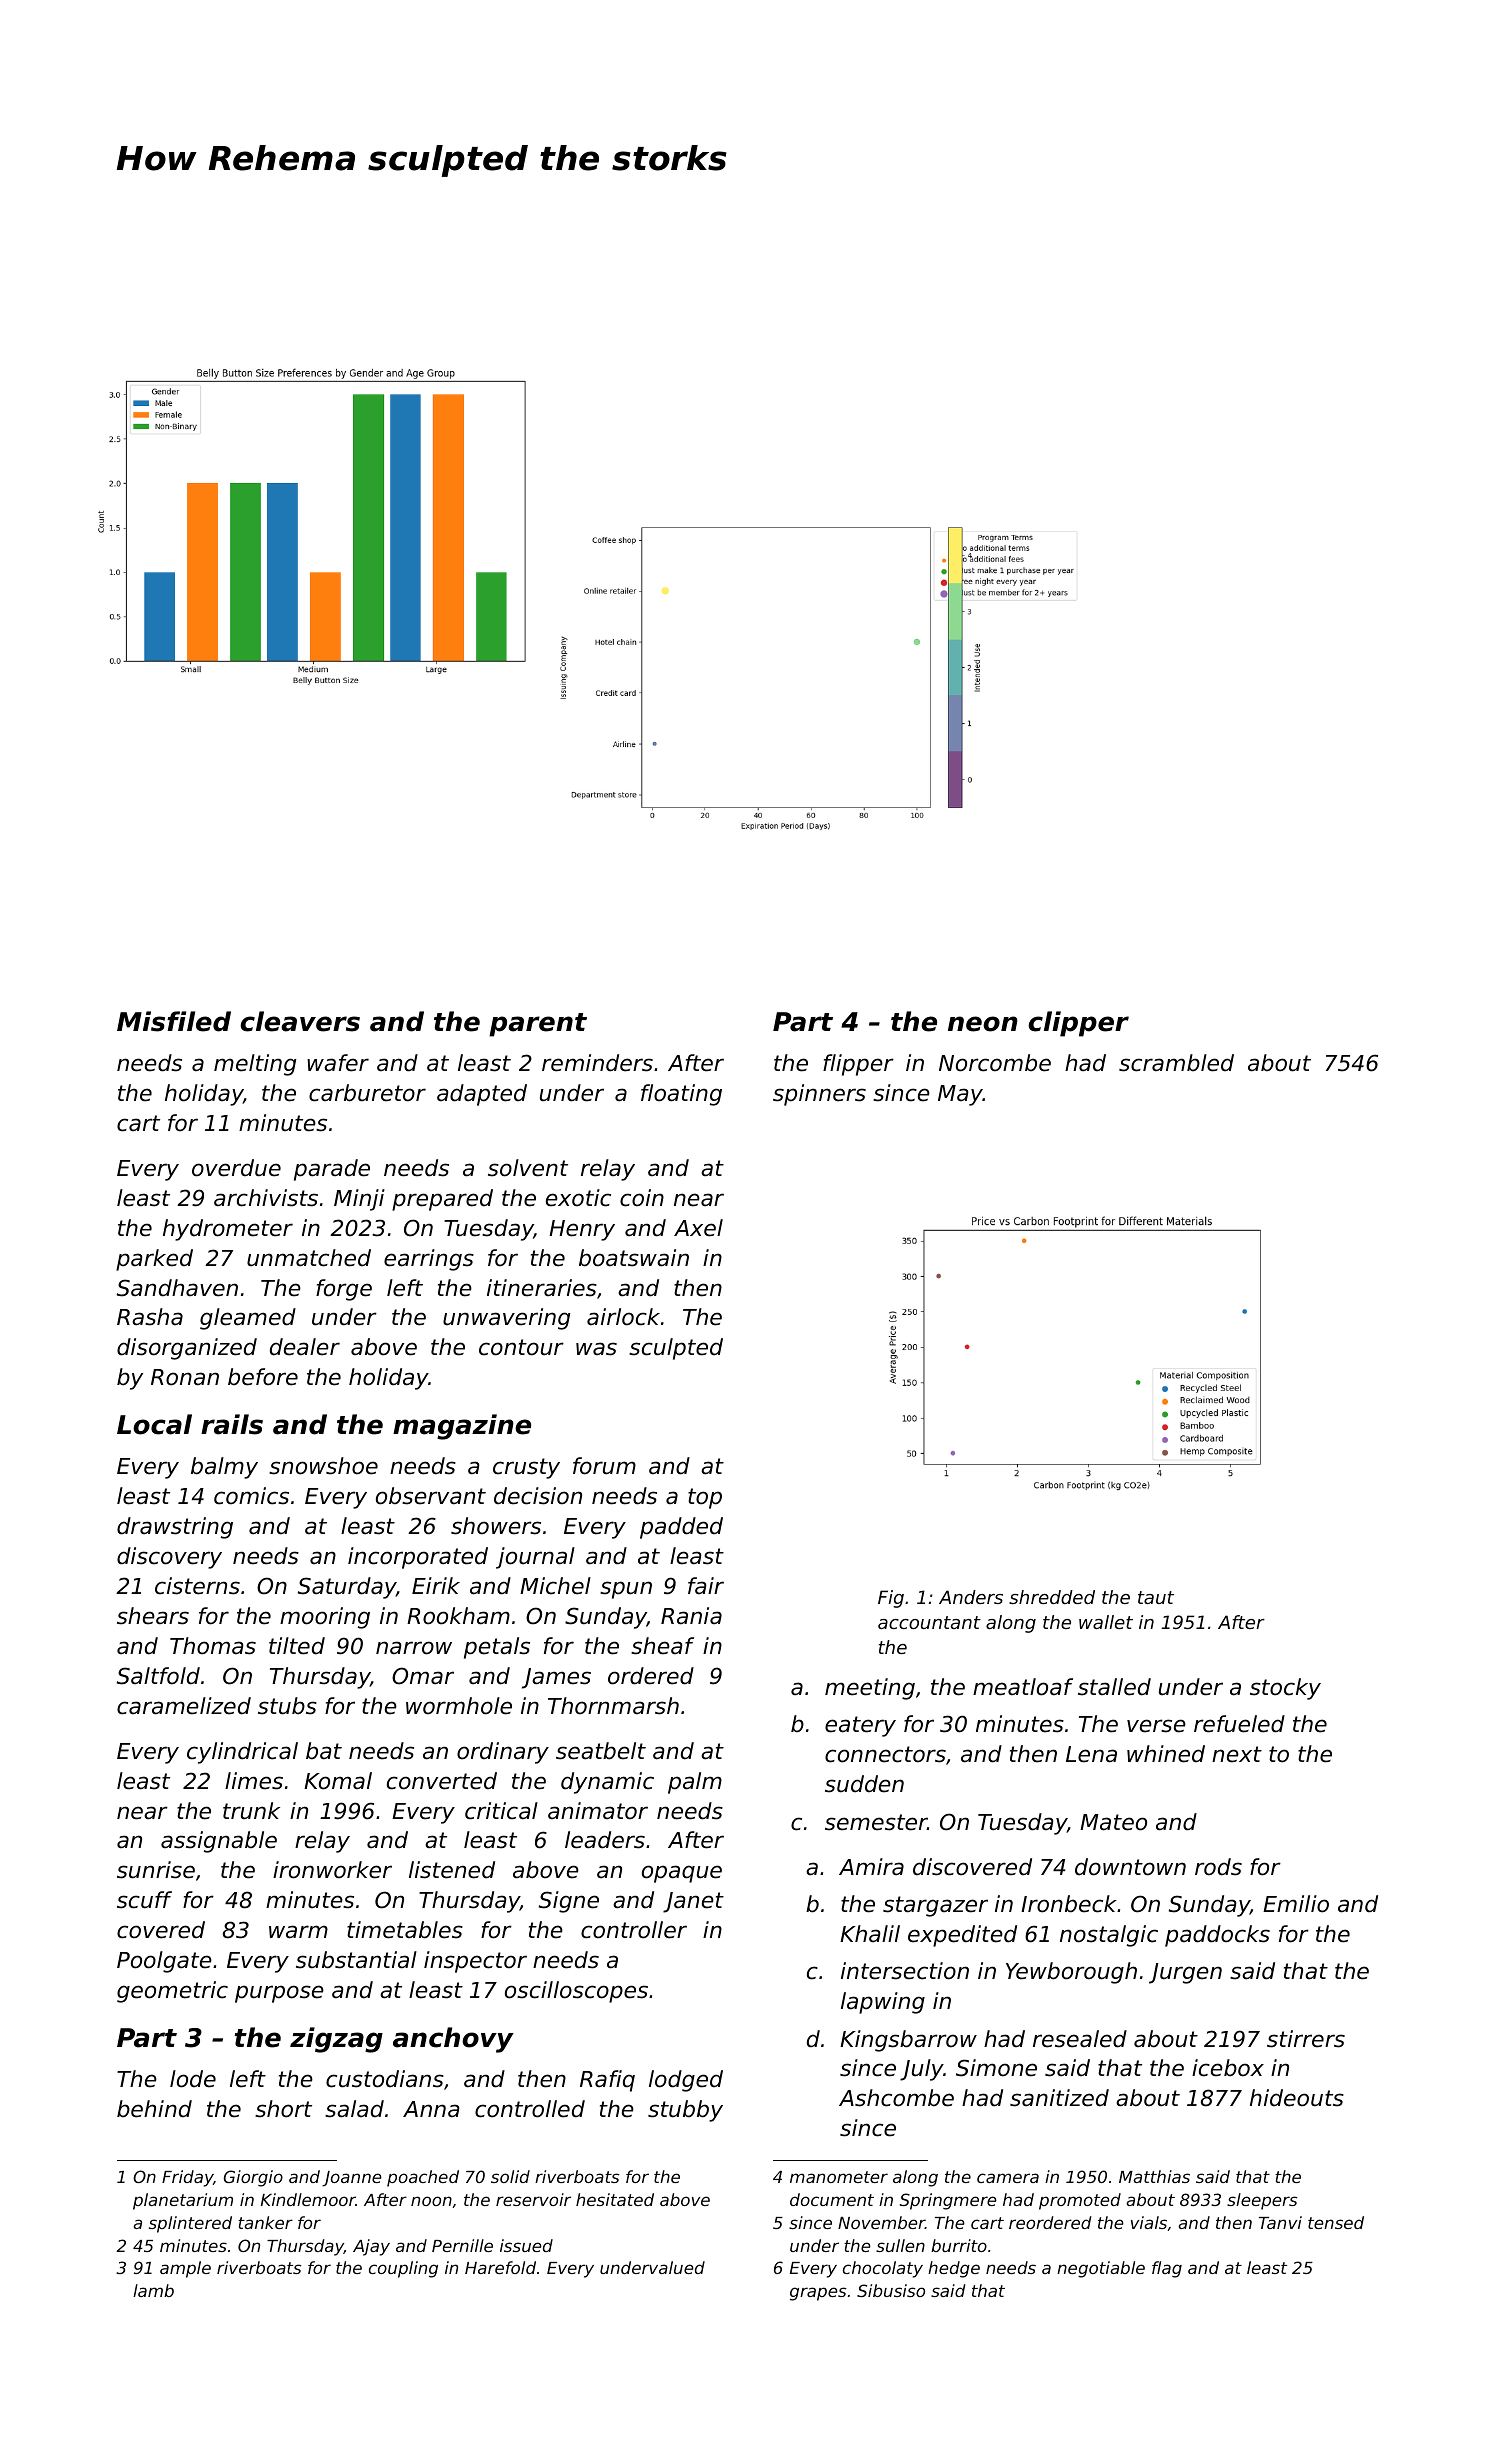 This screenshot has width=1496, height=2464. What do you see at coordinates (971, 1597) in the screenshot?
I see `Anders` at bounding box center [971, 1597].
